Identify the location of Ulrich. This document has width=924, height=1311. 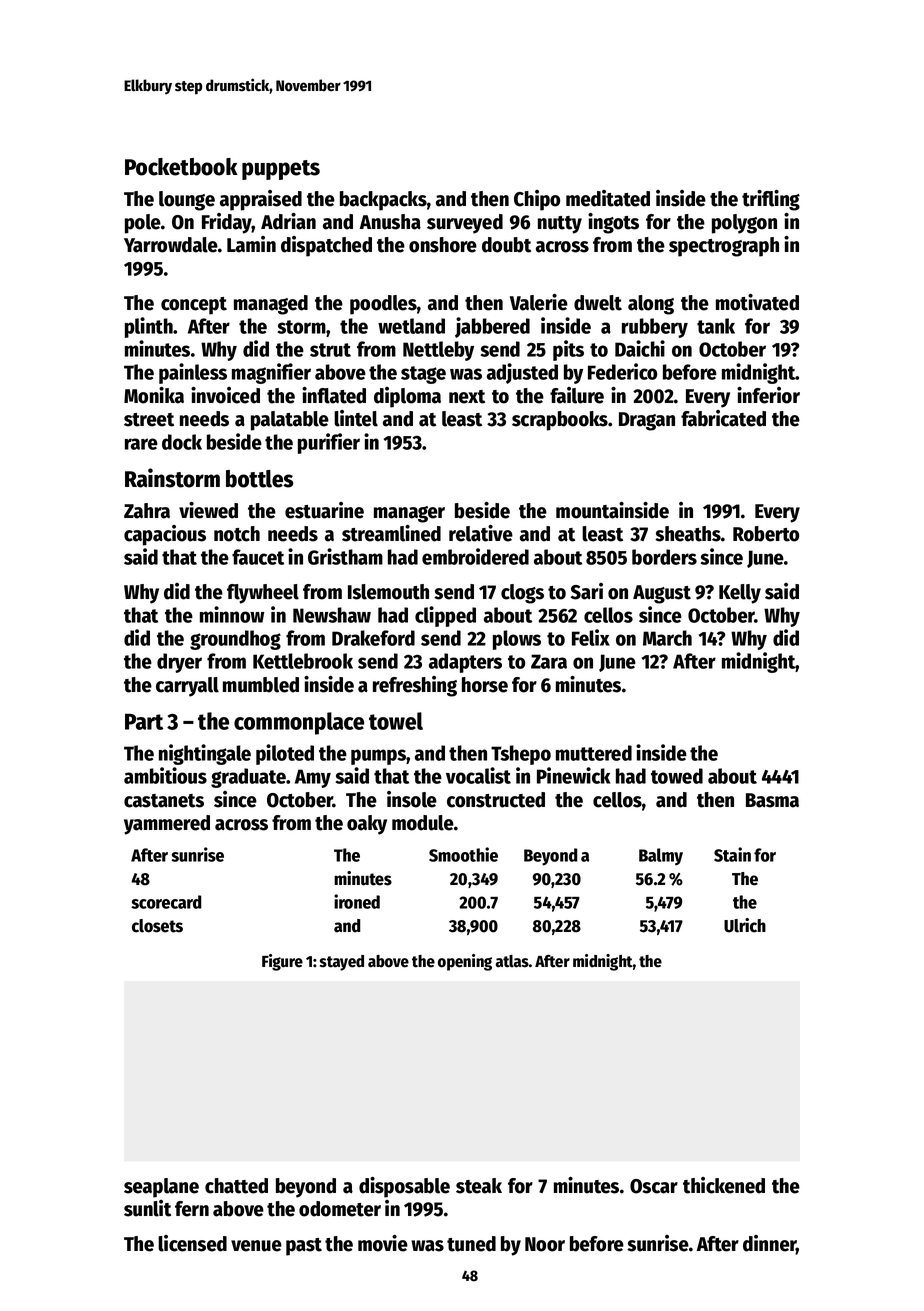
(745, 925).
